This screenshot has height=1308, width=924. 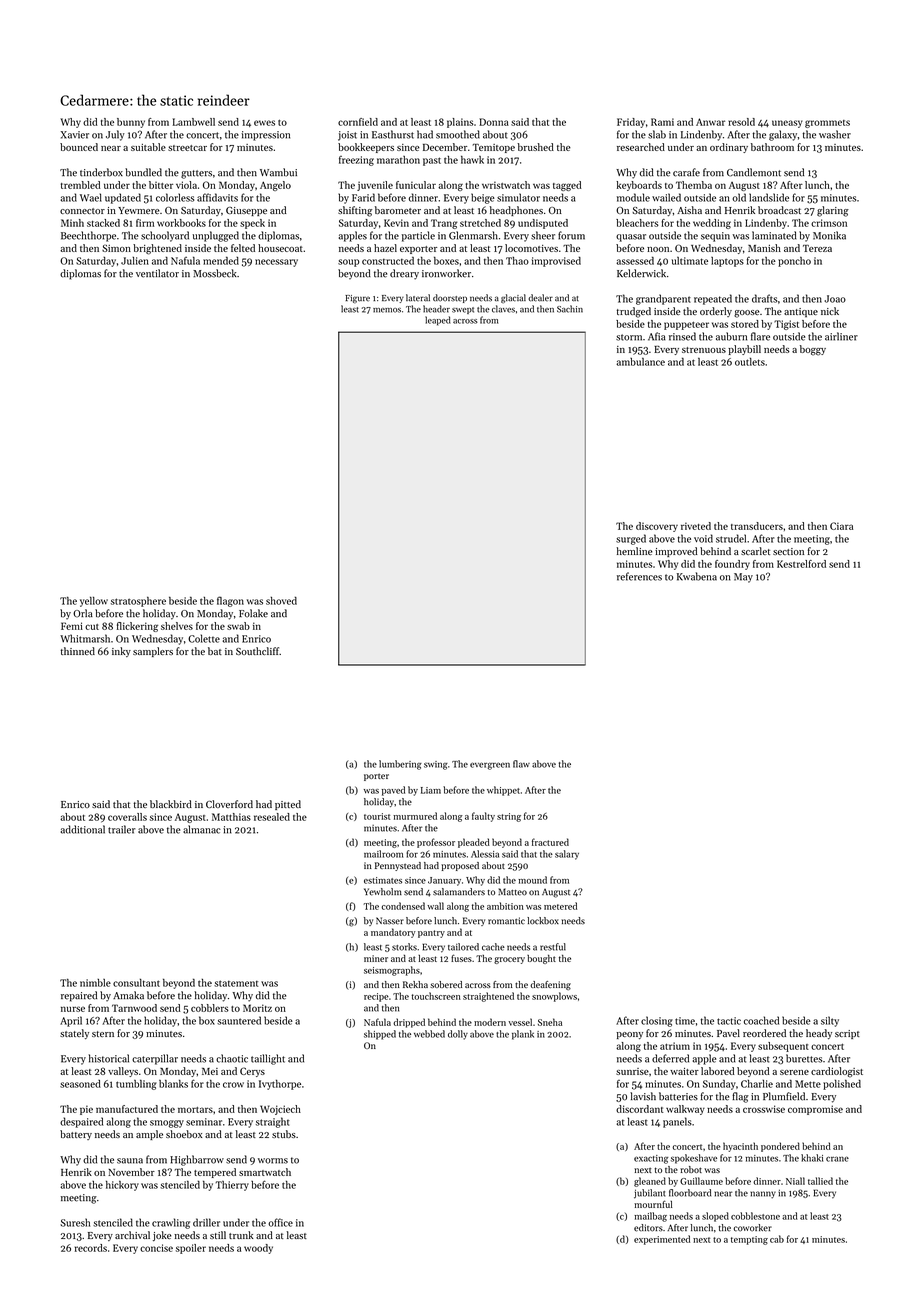 What do you see at coordinates (157, 273) in the screenshot?
I see `ventilator` at bounding box center [157, 273].
